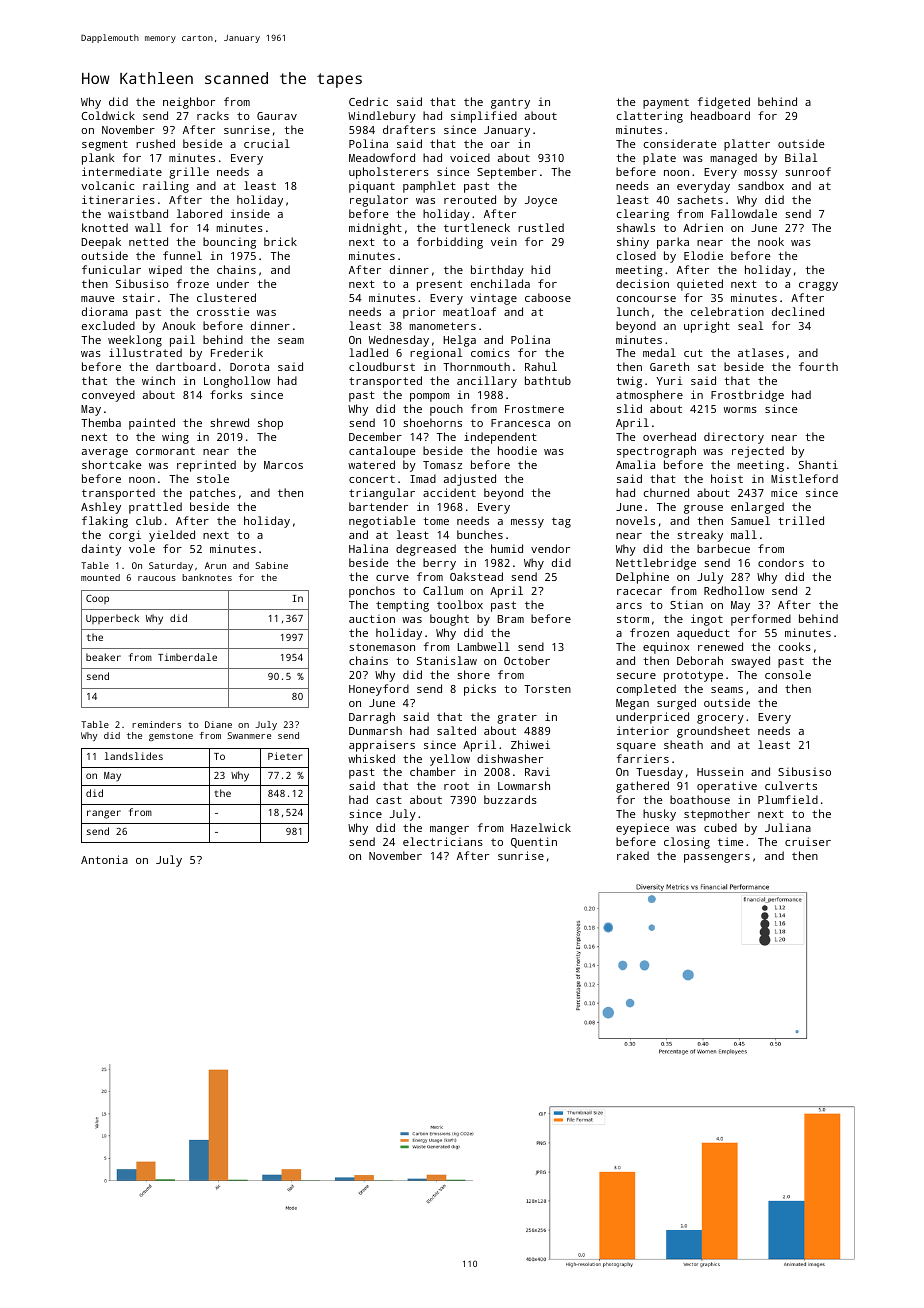 The width and height of the page is (924, 1308). I want to click on gantry, so click(510, 103).
